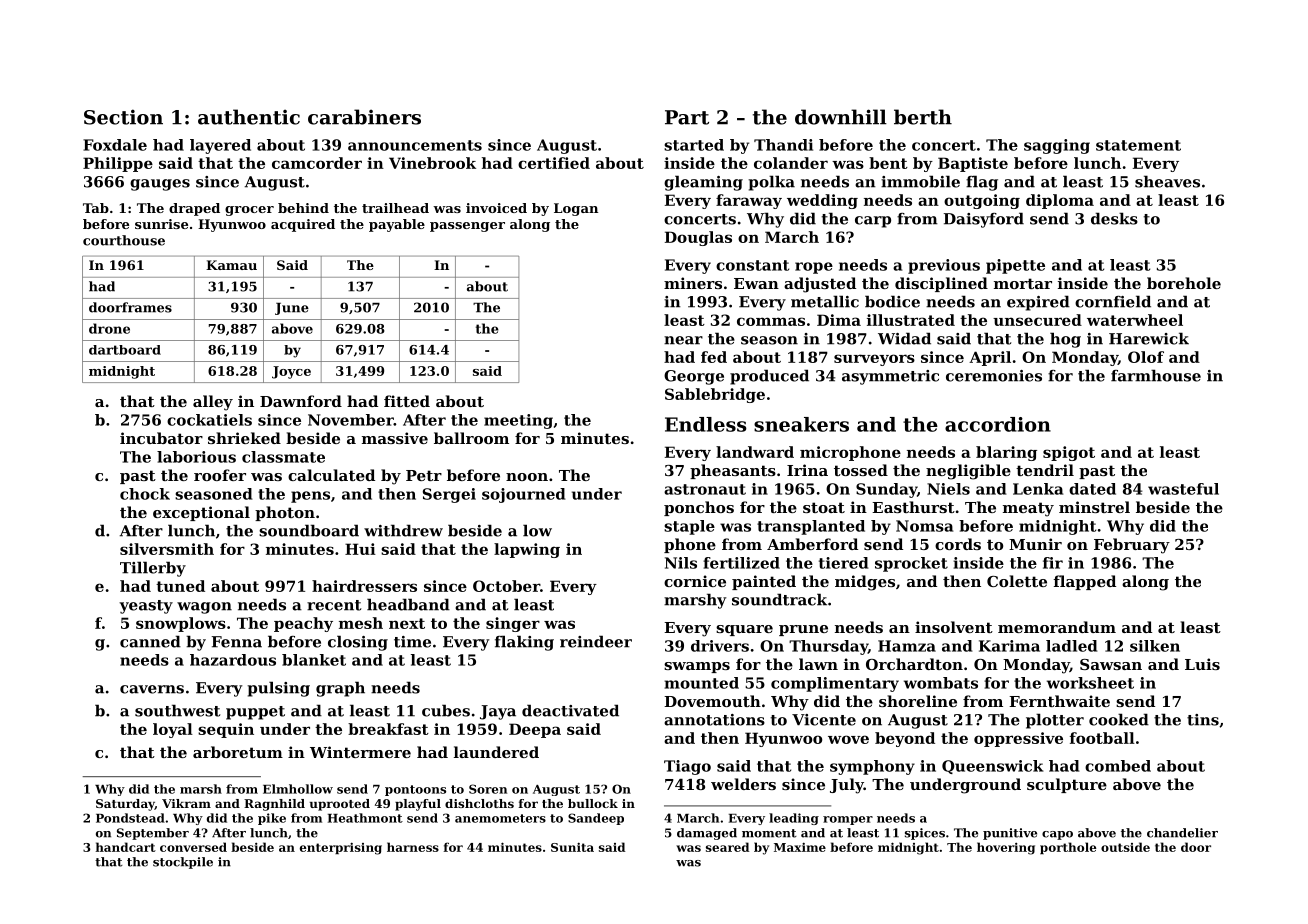 Image resolution: width=1308 pixels, height=924 pixels. I want to click on Part, so click(687, 117).
